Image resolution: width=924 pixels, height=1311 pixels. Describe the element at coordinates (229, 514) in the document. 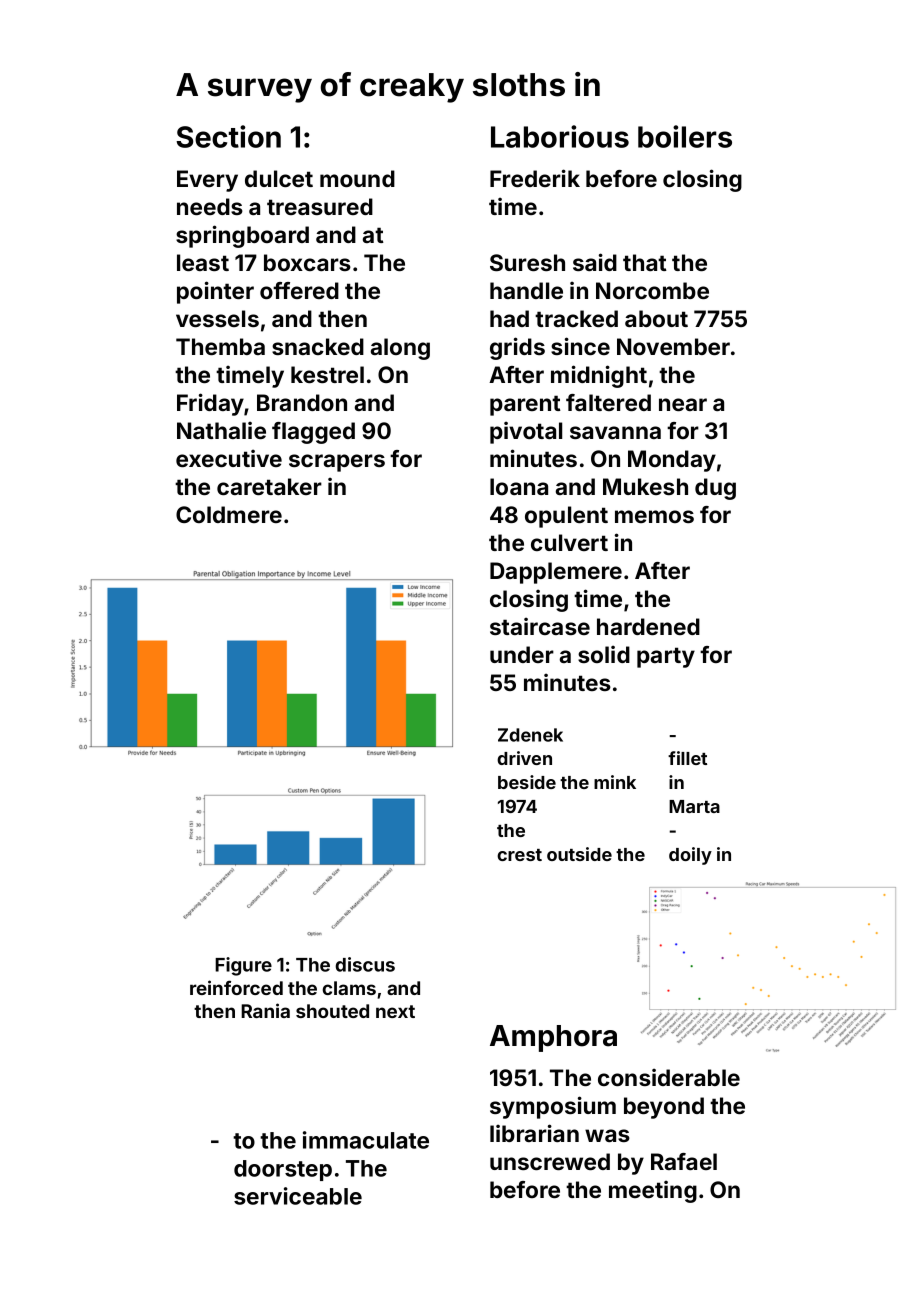

I see `Coldmere` at that location.
